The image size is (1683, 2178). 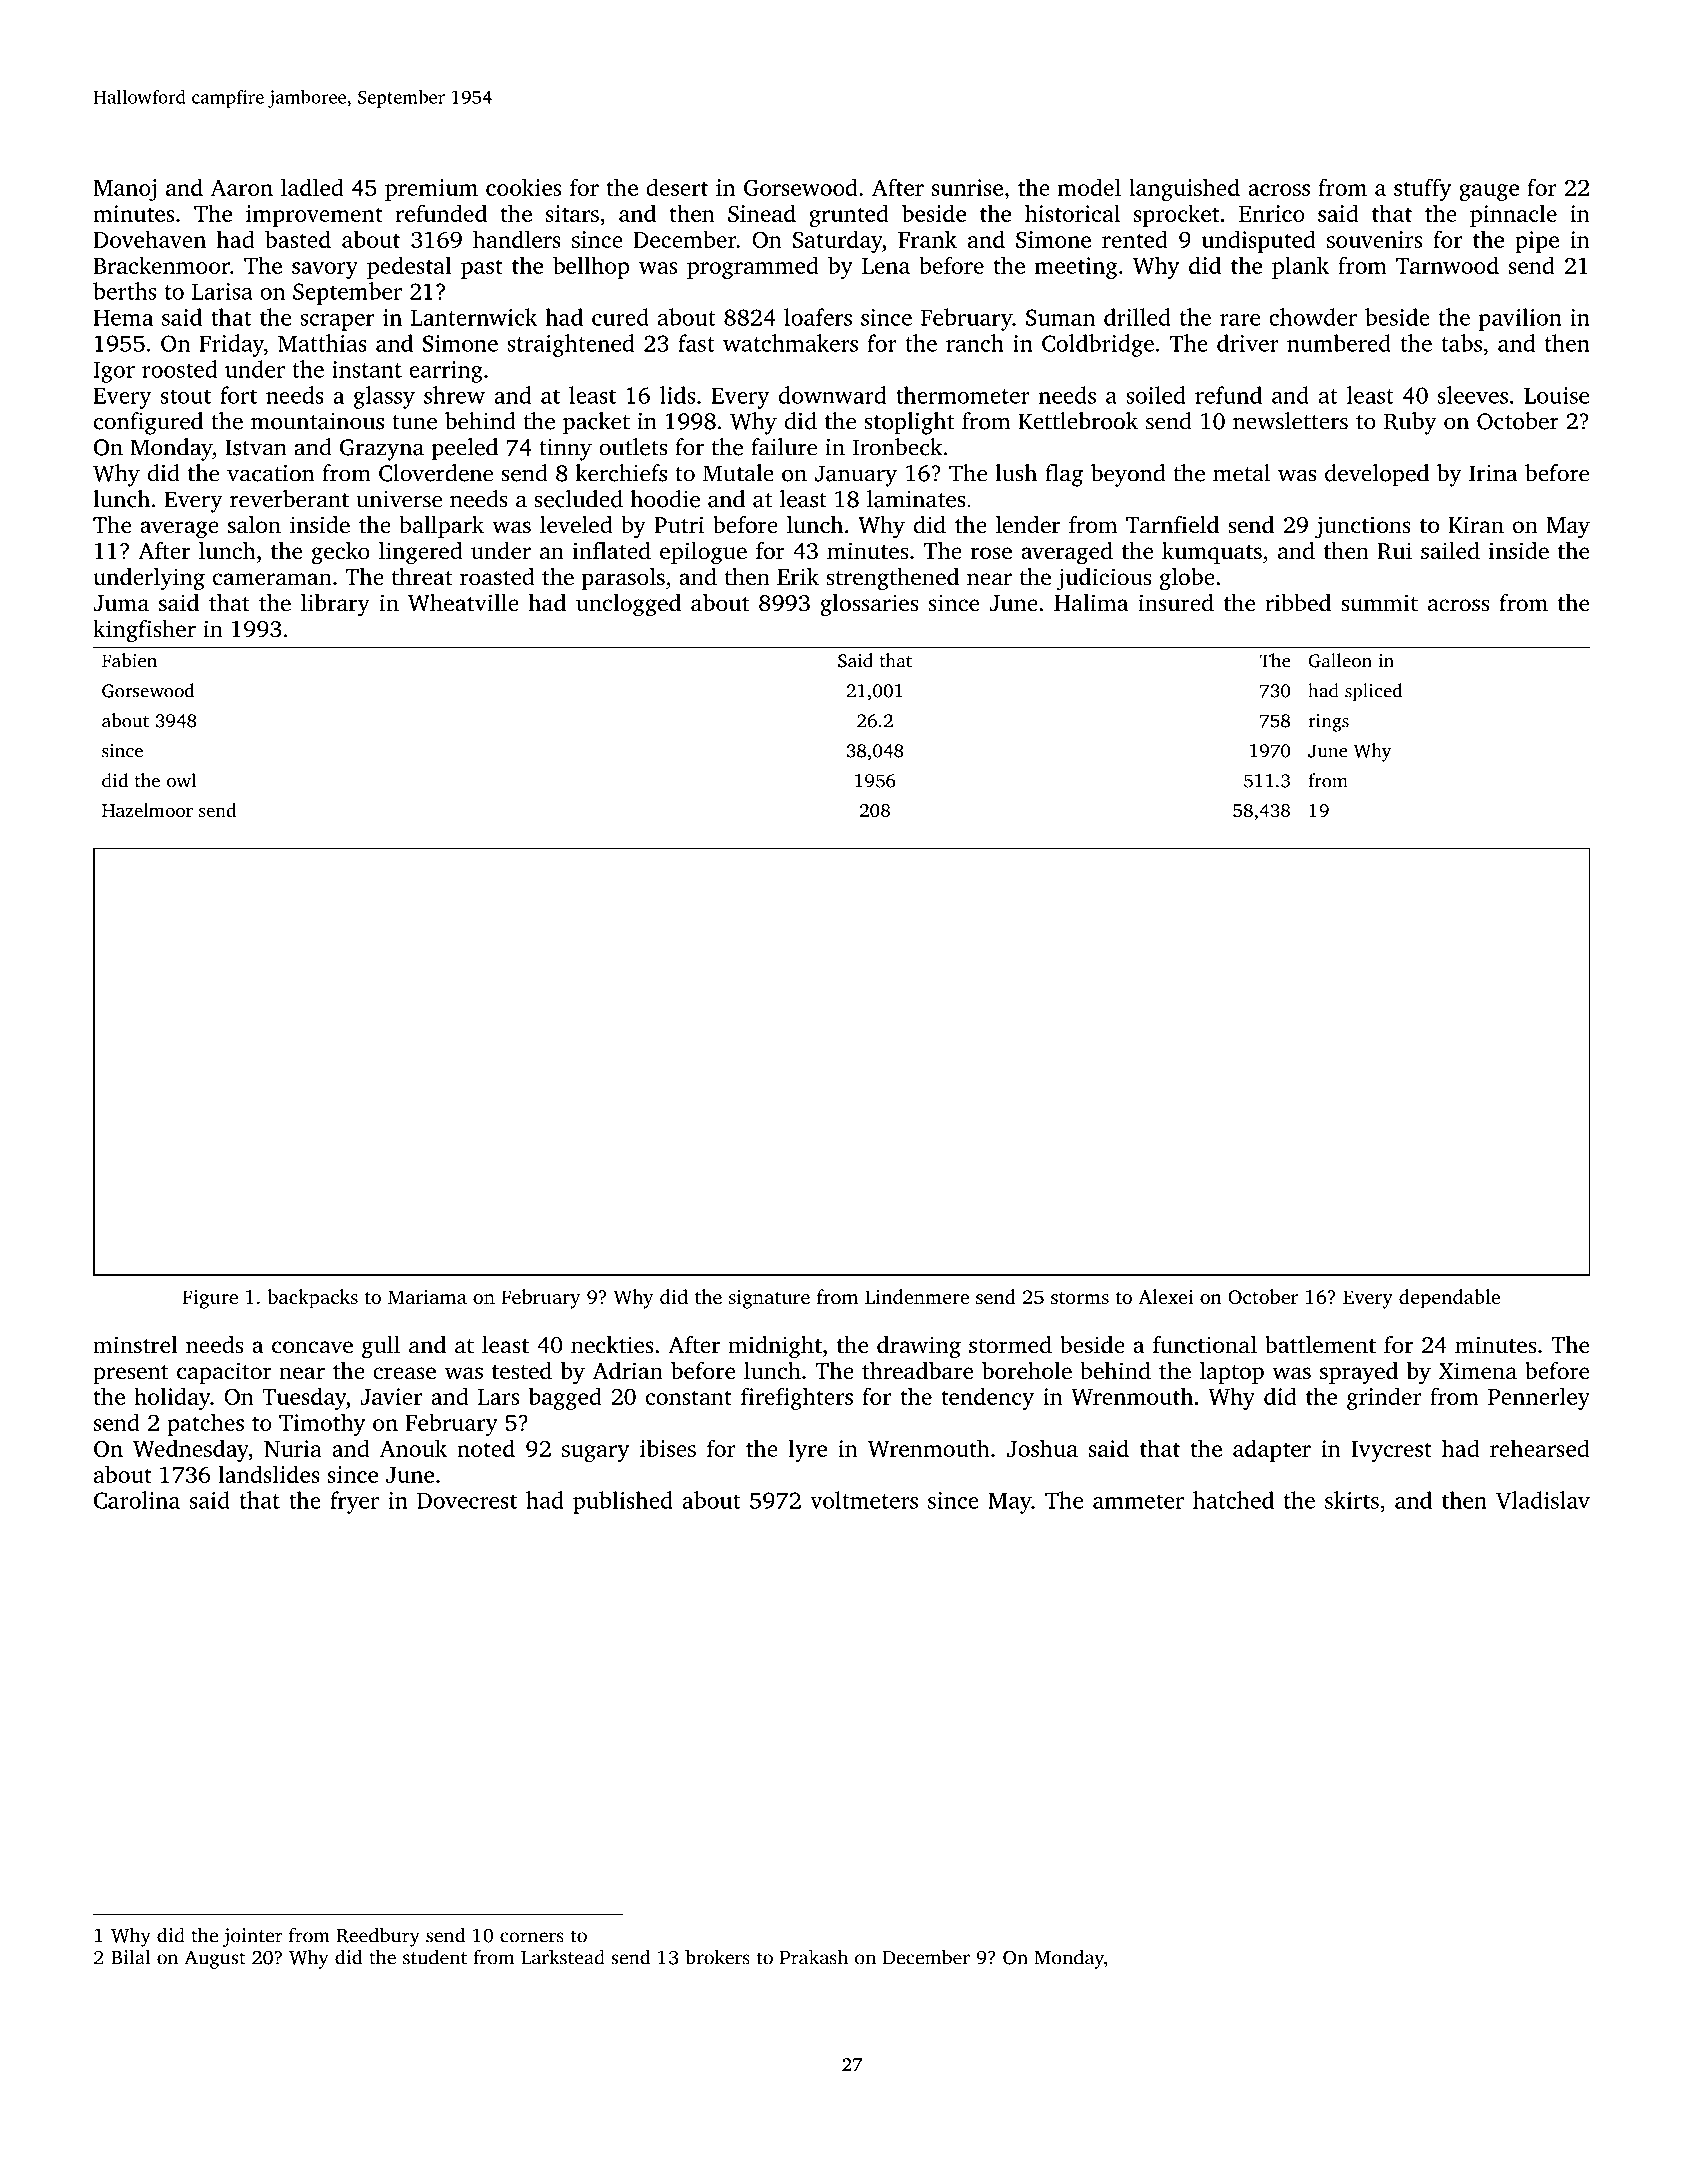 What do you see at coordinates (864, 1500) in the screenshot?
I see `voltmeters` at bounding box center [864, 1500].
